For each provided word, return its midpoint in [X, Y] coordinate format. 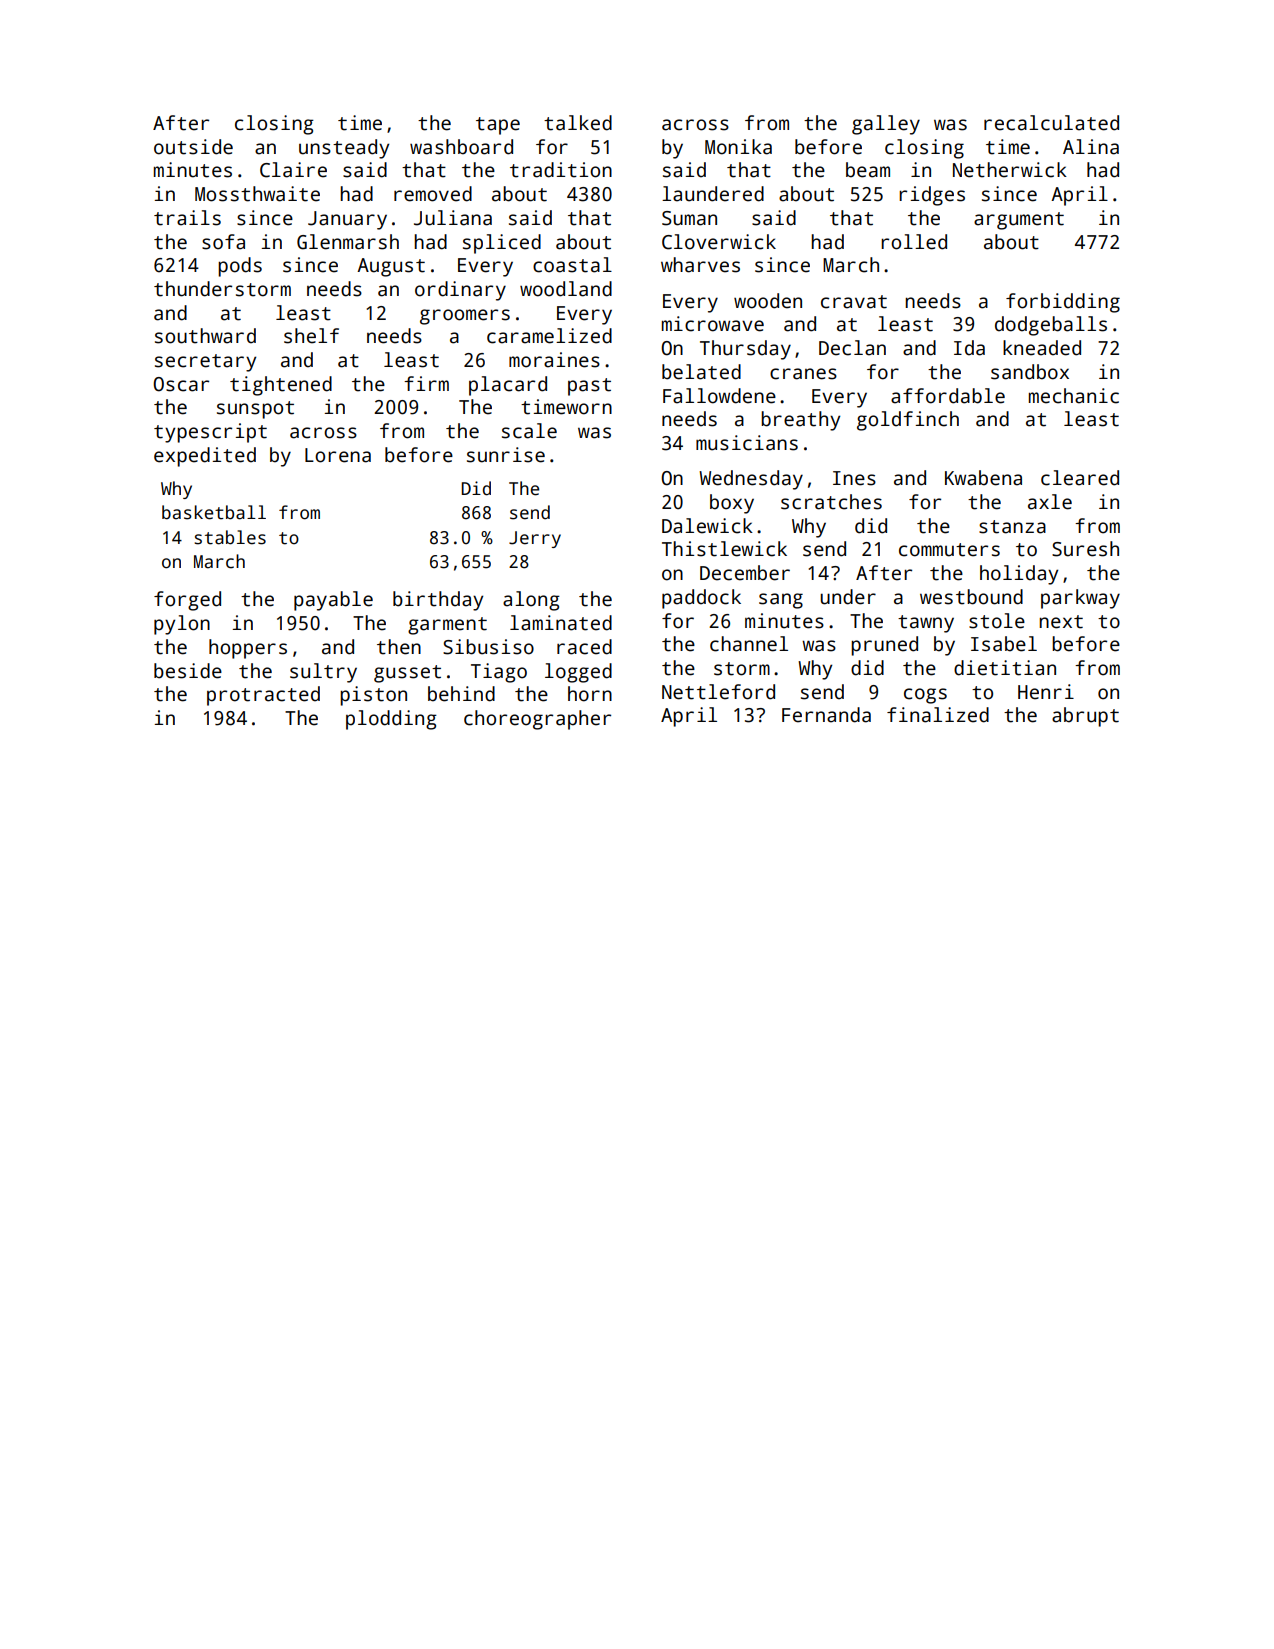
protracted [263, 696]
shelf [311, 336]
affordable [948, 396]
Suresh [1085, 549]
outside [193, 147]
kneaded [1042, 348]
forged [187, 601]
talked [578, 123]
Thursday [745, 350]
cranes [803, 374]
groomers [465, 317]
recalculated [1051, 123]
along [531, 601]
